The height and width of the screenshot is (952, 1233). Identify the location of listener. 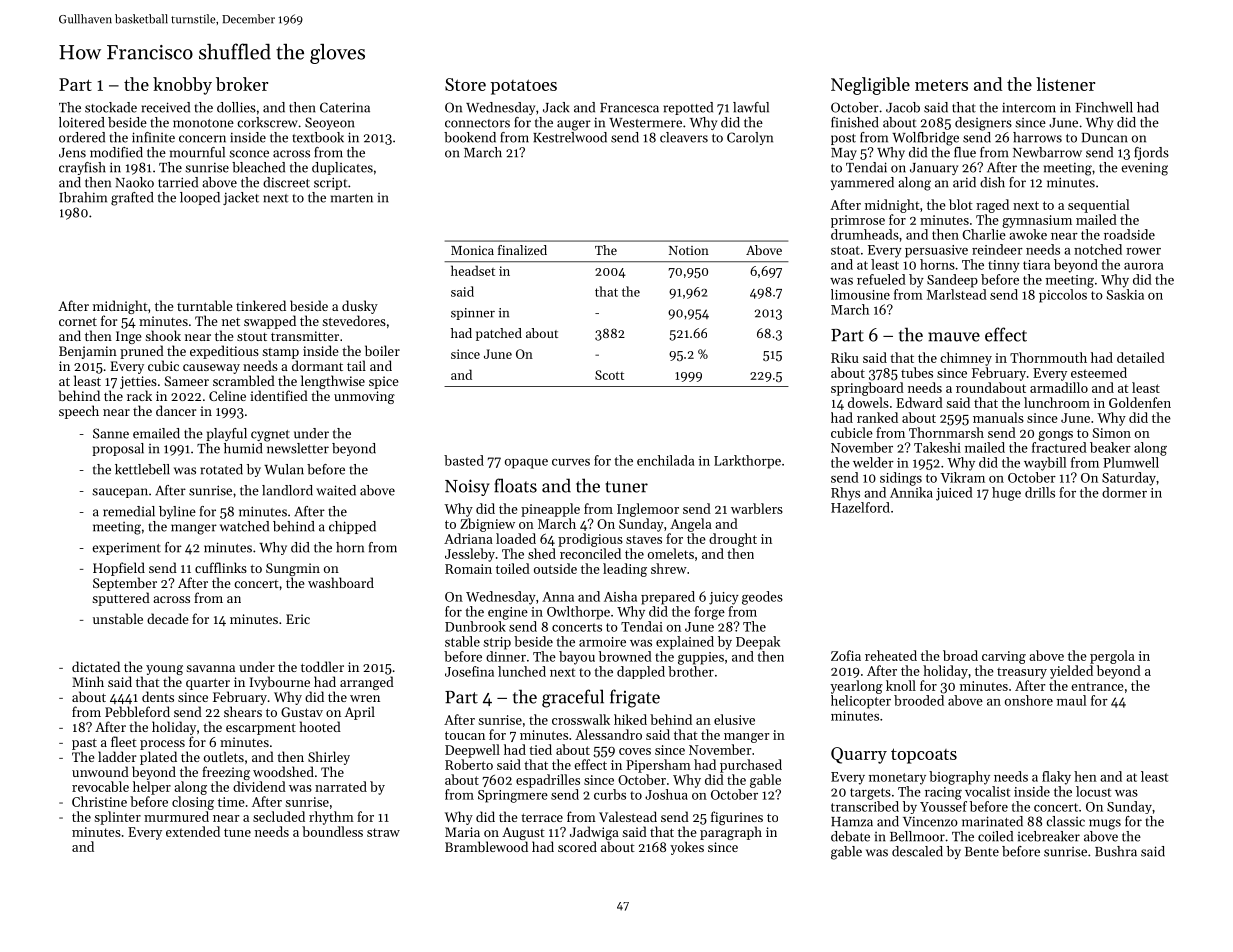
(1065, 84).
